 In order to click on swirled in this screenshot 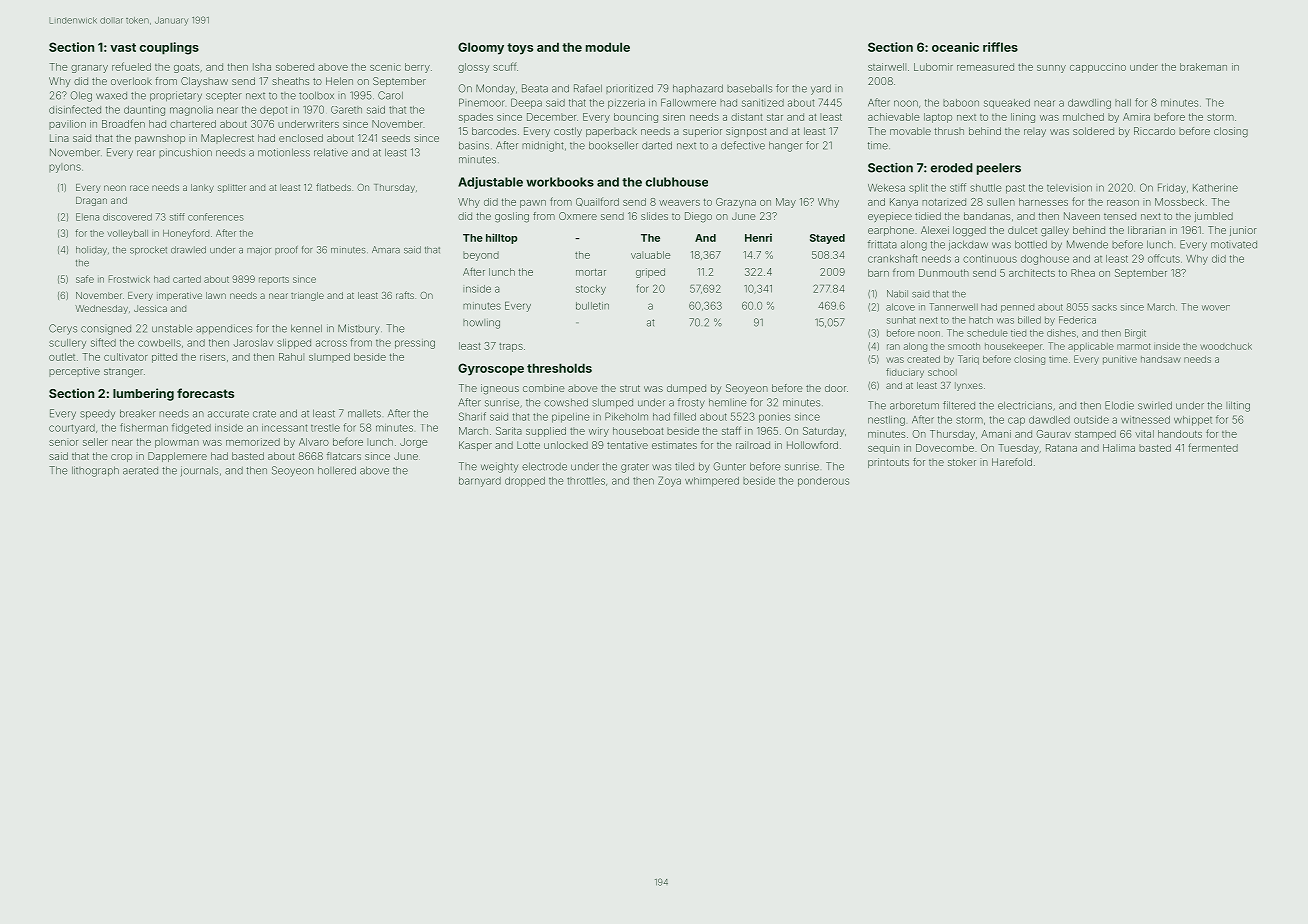, I will do `click(1155, 405)`.
